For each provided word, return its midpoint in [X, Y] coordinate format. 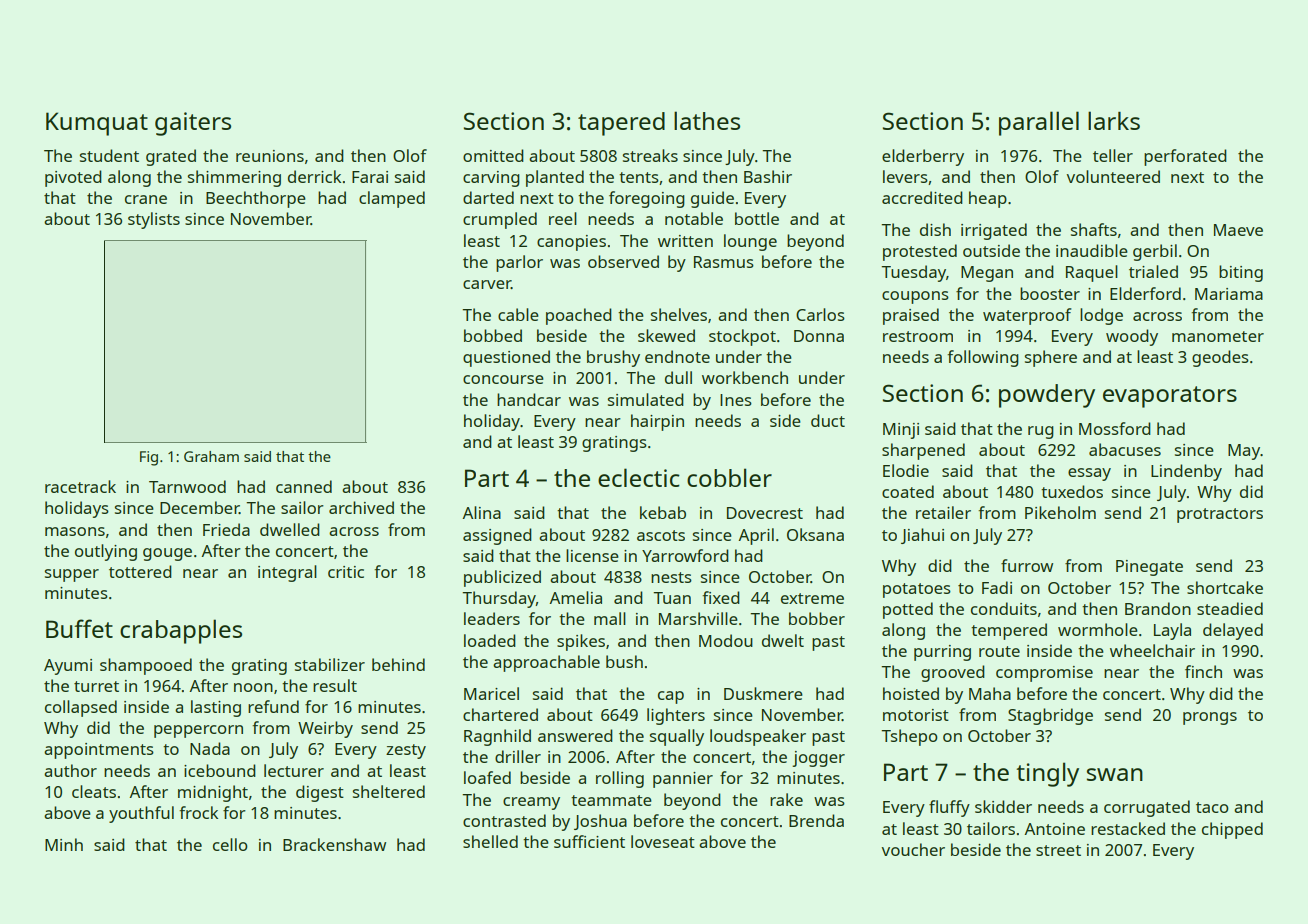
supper [72, 575]
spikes [581, 642]
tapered [621, 124]
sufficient [589, 841]
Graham [211, 456]
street [1058, 850]
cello [230, 844]
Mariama [1229, 294]
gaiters [193, 124]
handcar [529, 399]
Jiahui [922, 536]
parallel [1039, 123]
